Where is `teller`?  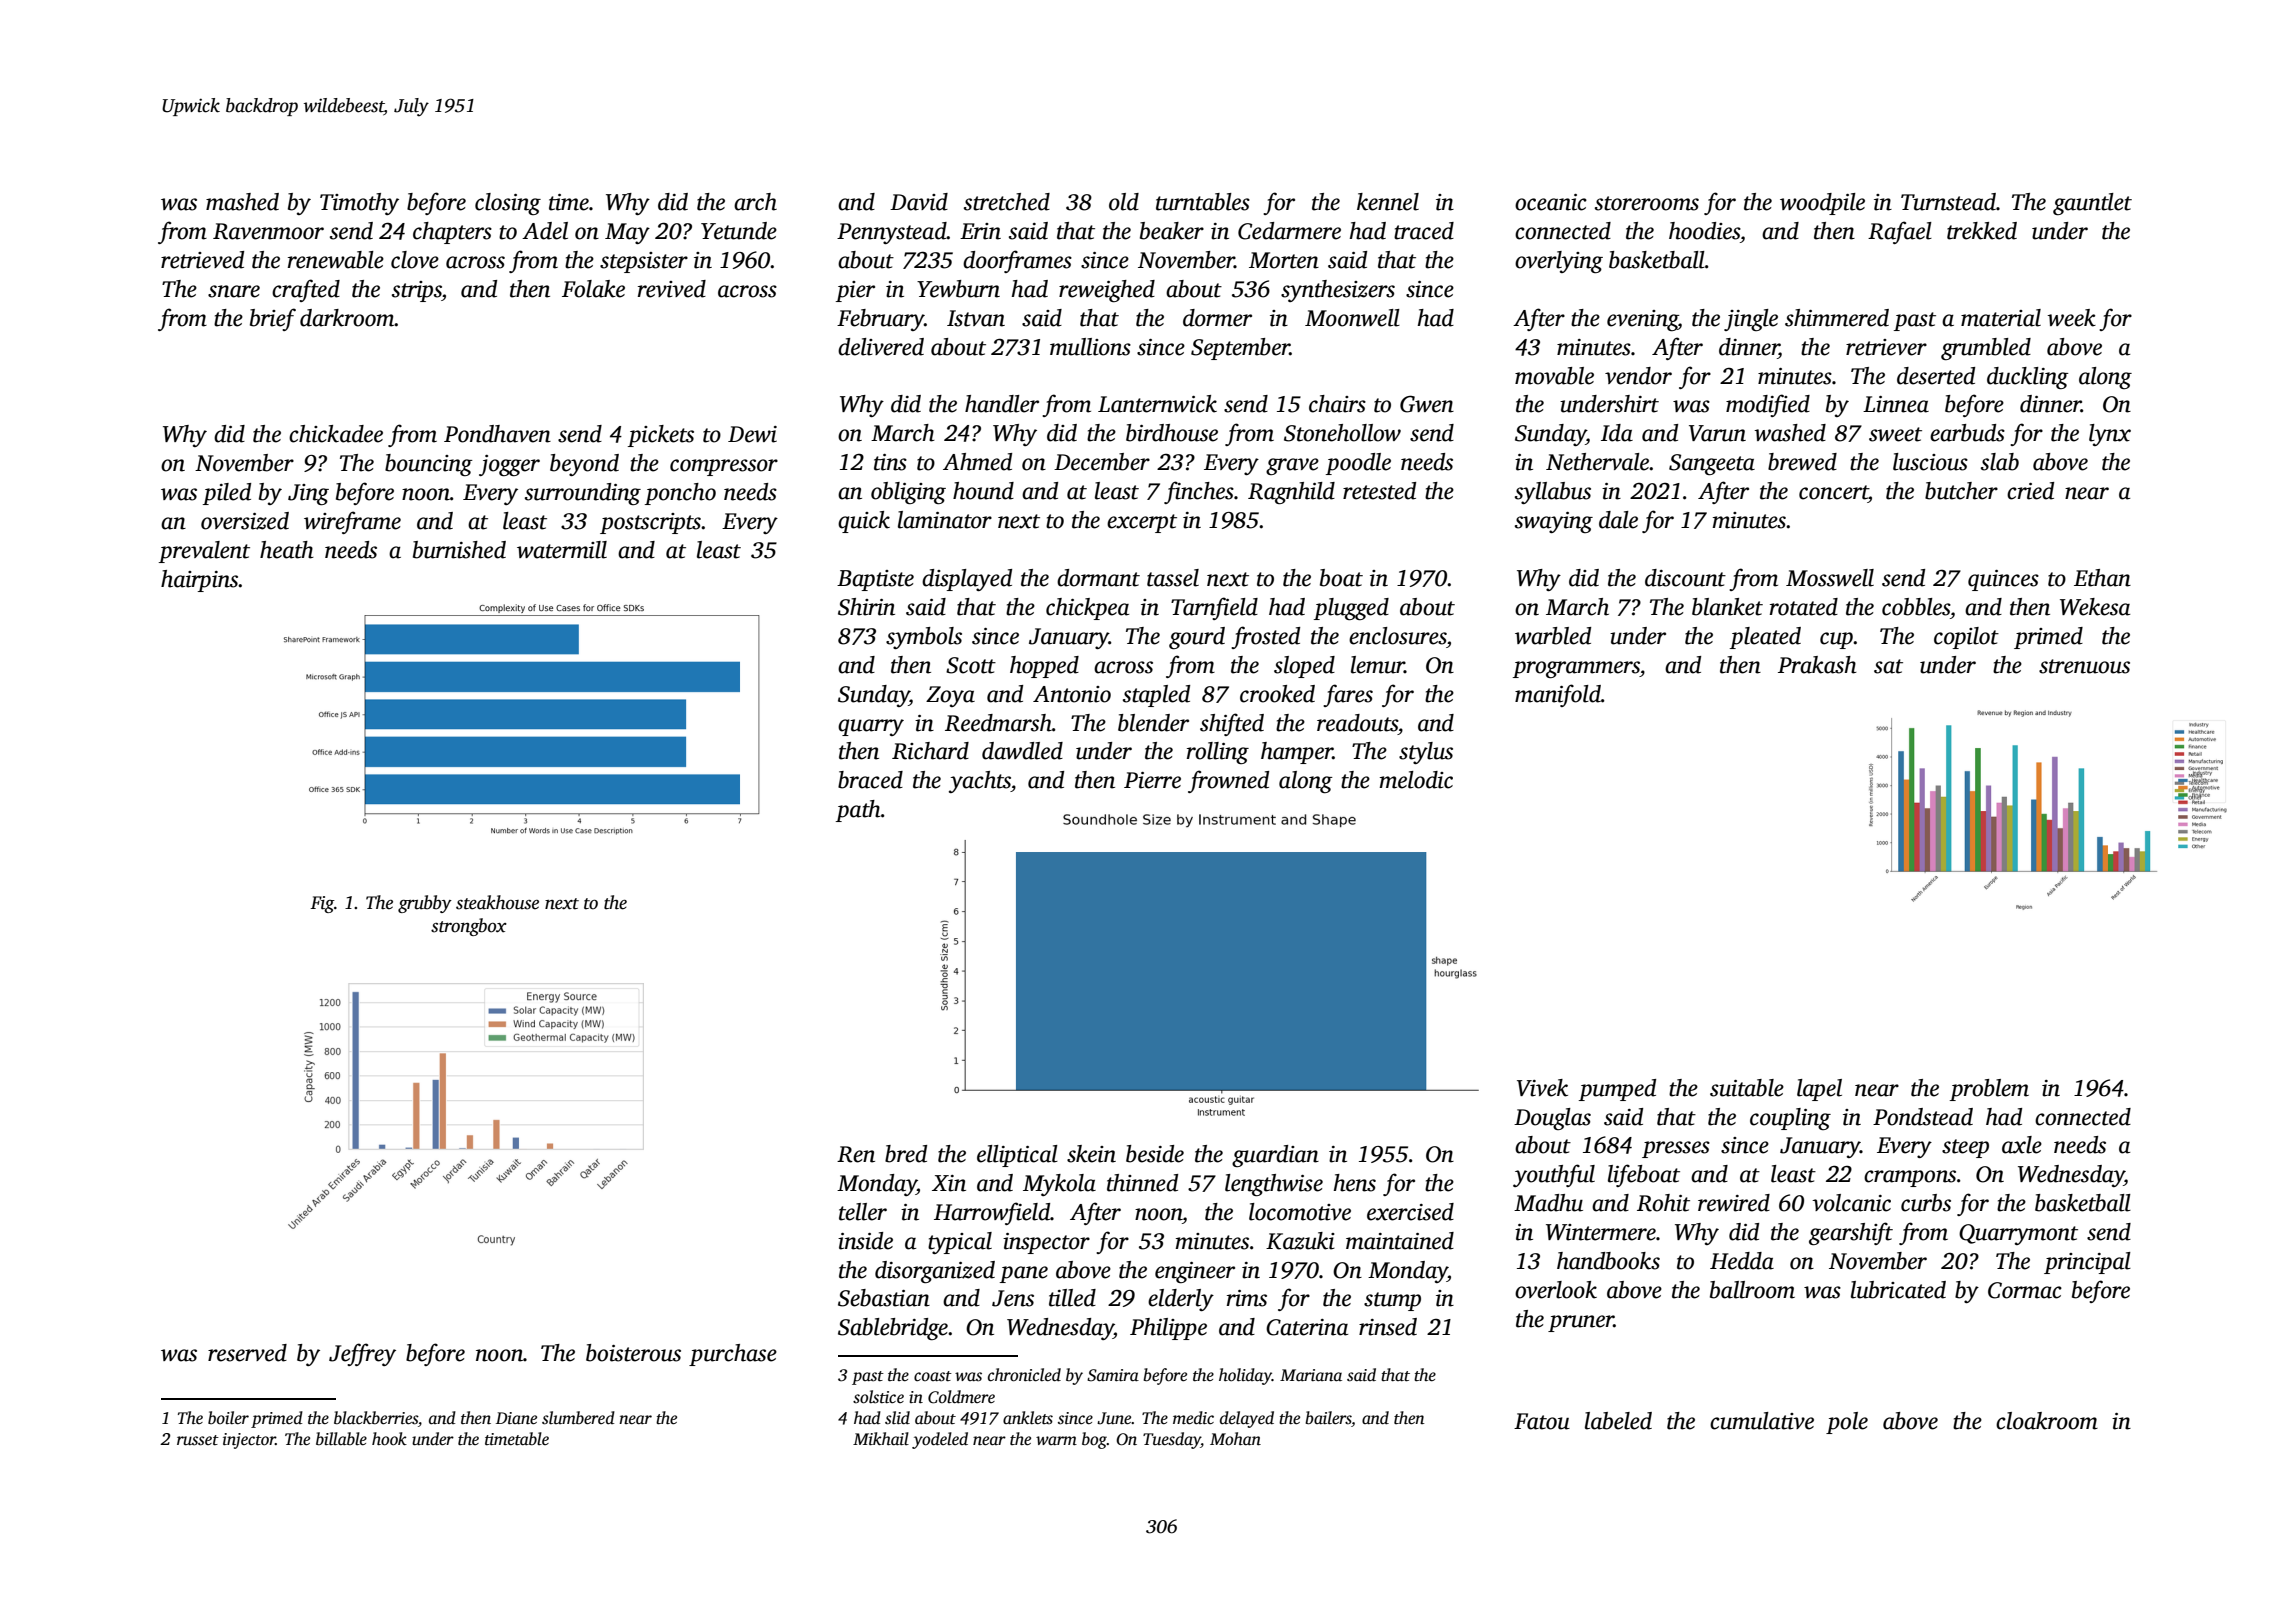 teller is located at coordinates (863, 1212).
